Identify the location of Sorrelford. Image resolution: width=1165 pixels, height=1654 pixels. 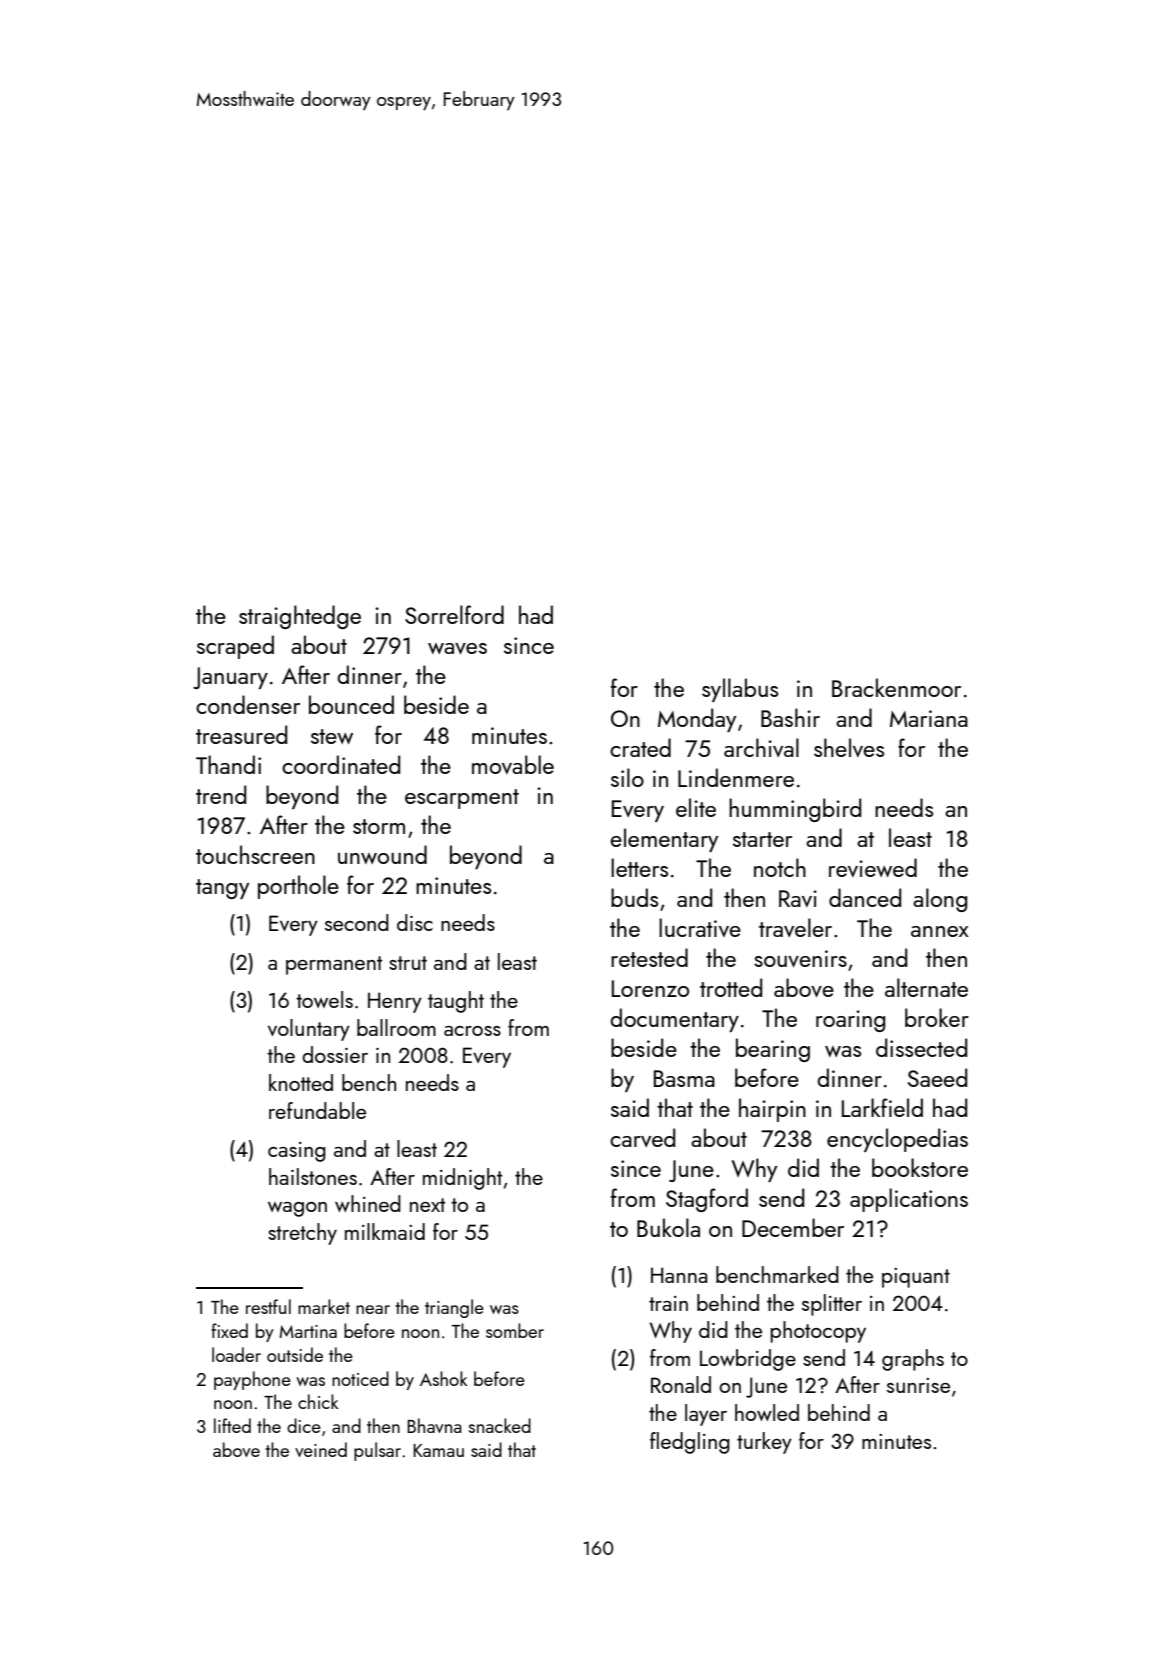
(454, 614).
